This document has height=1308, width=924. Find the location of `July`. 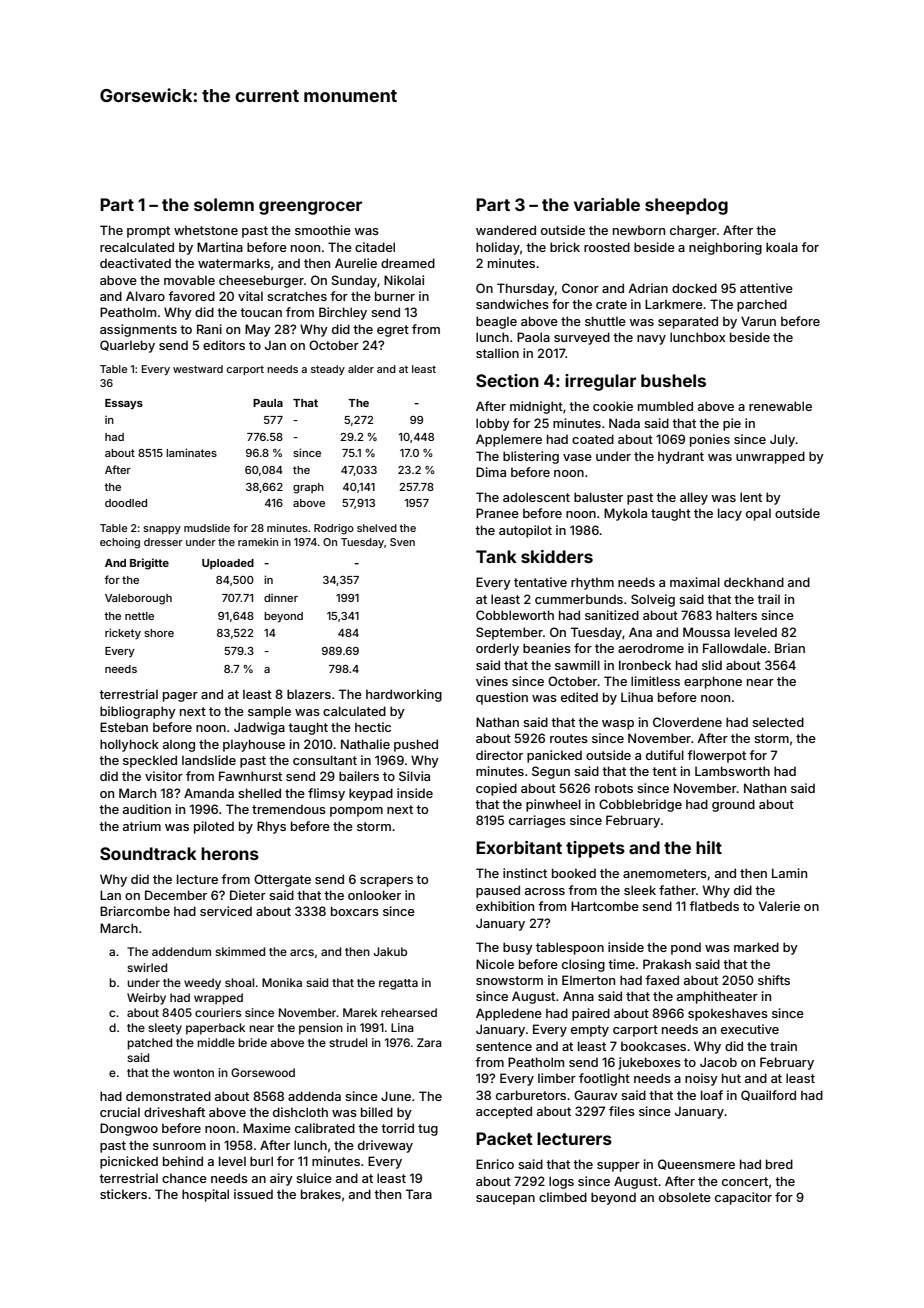

July is located at coordinates (783, 440).
